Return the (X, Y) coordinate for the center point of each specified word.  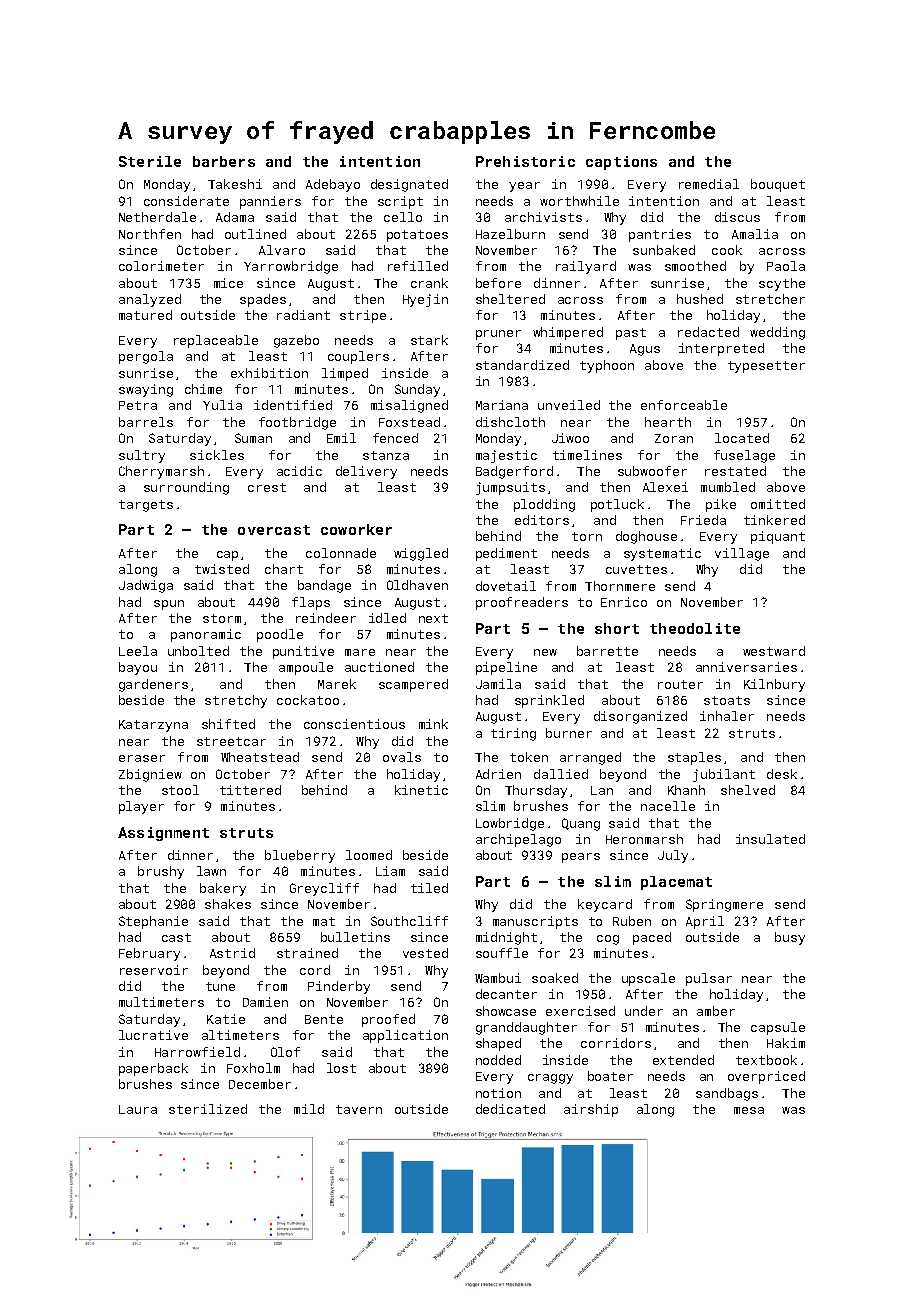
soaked (555, 978)
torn (587, 536)
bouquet (778, 185)
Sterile (150, 161)
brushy (161, 872)
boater (610, 1076)
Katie (226, 1019)
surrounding (186, 488)
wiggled (421, 554)
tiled (429, 888)
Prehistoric (525, 161)
